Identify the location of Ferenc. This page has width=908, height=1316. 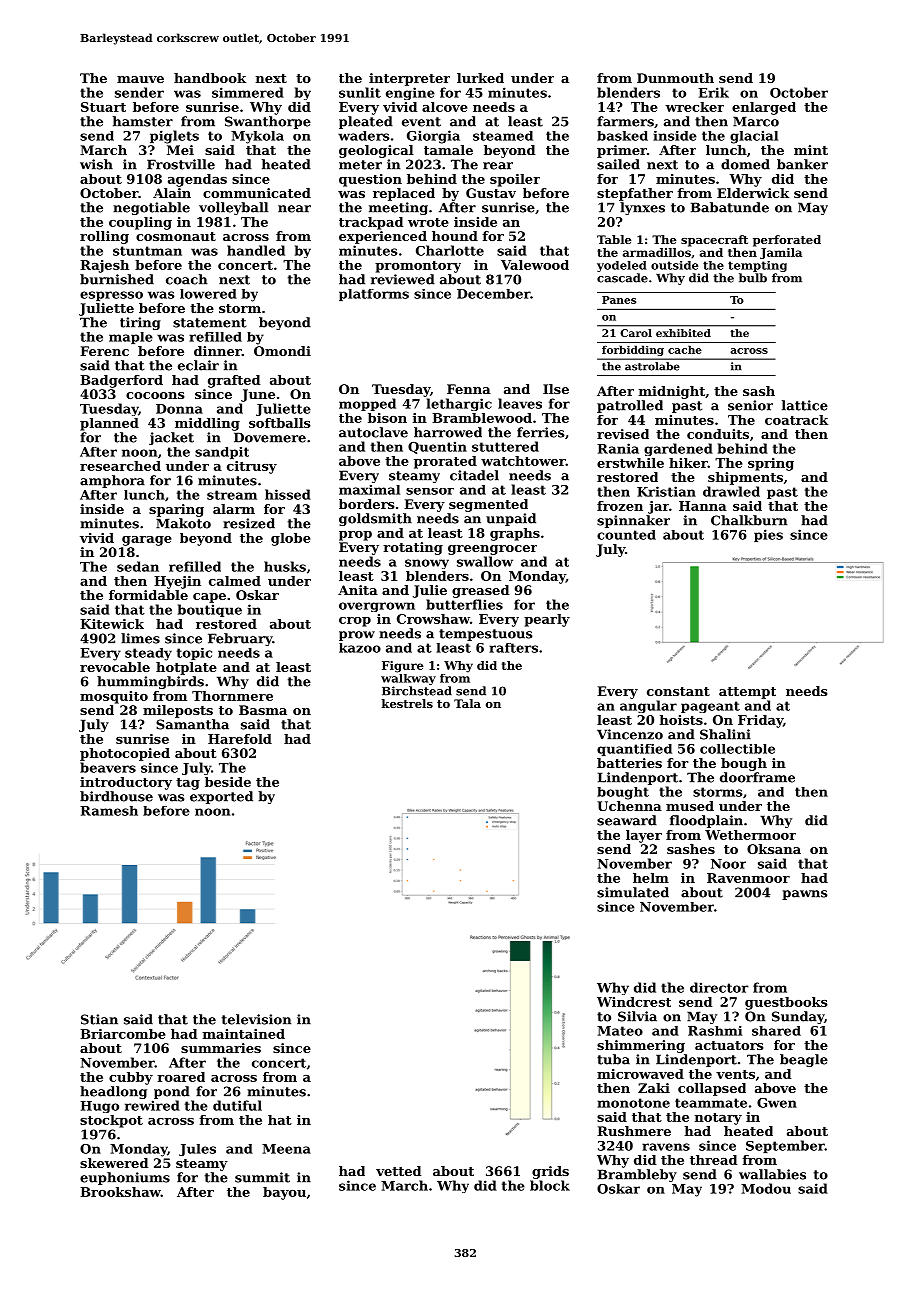
(104, 351).
